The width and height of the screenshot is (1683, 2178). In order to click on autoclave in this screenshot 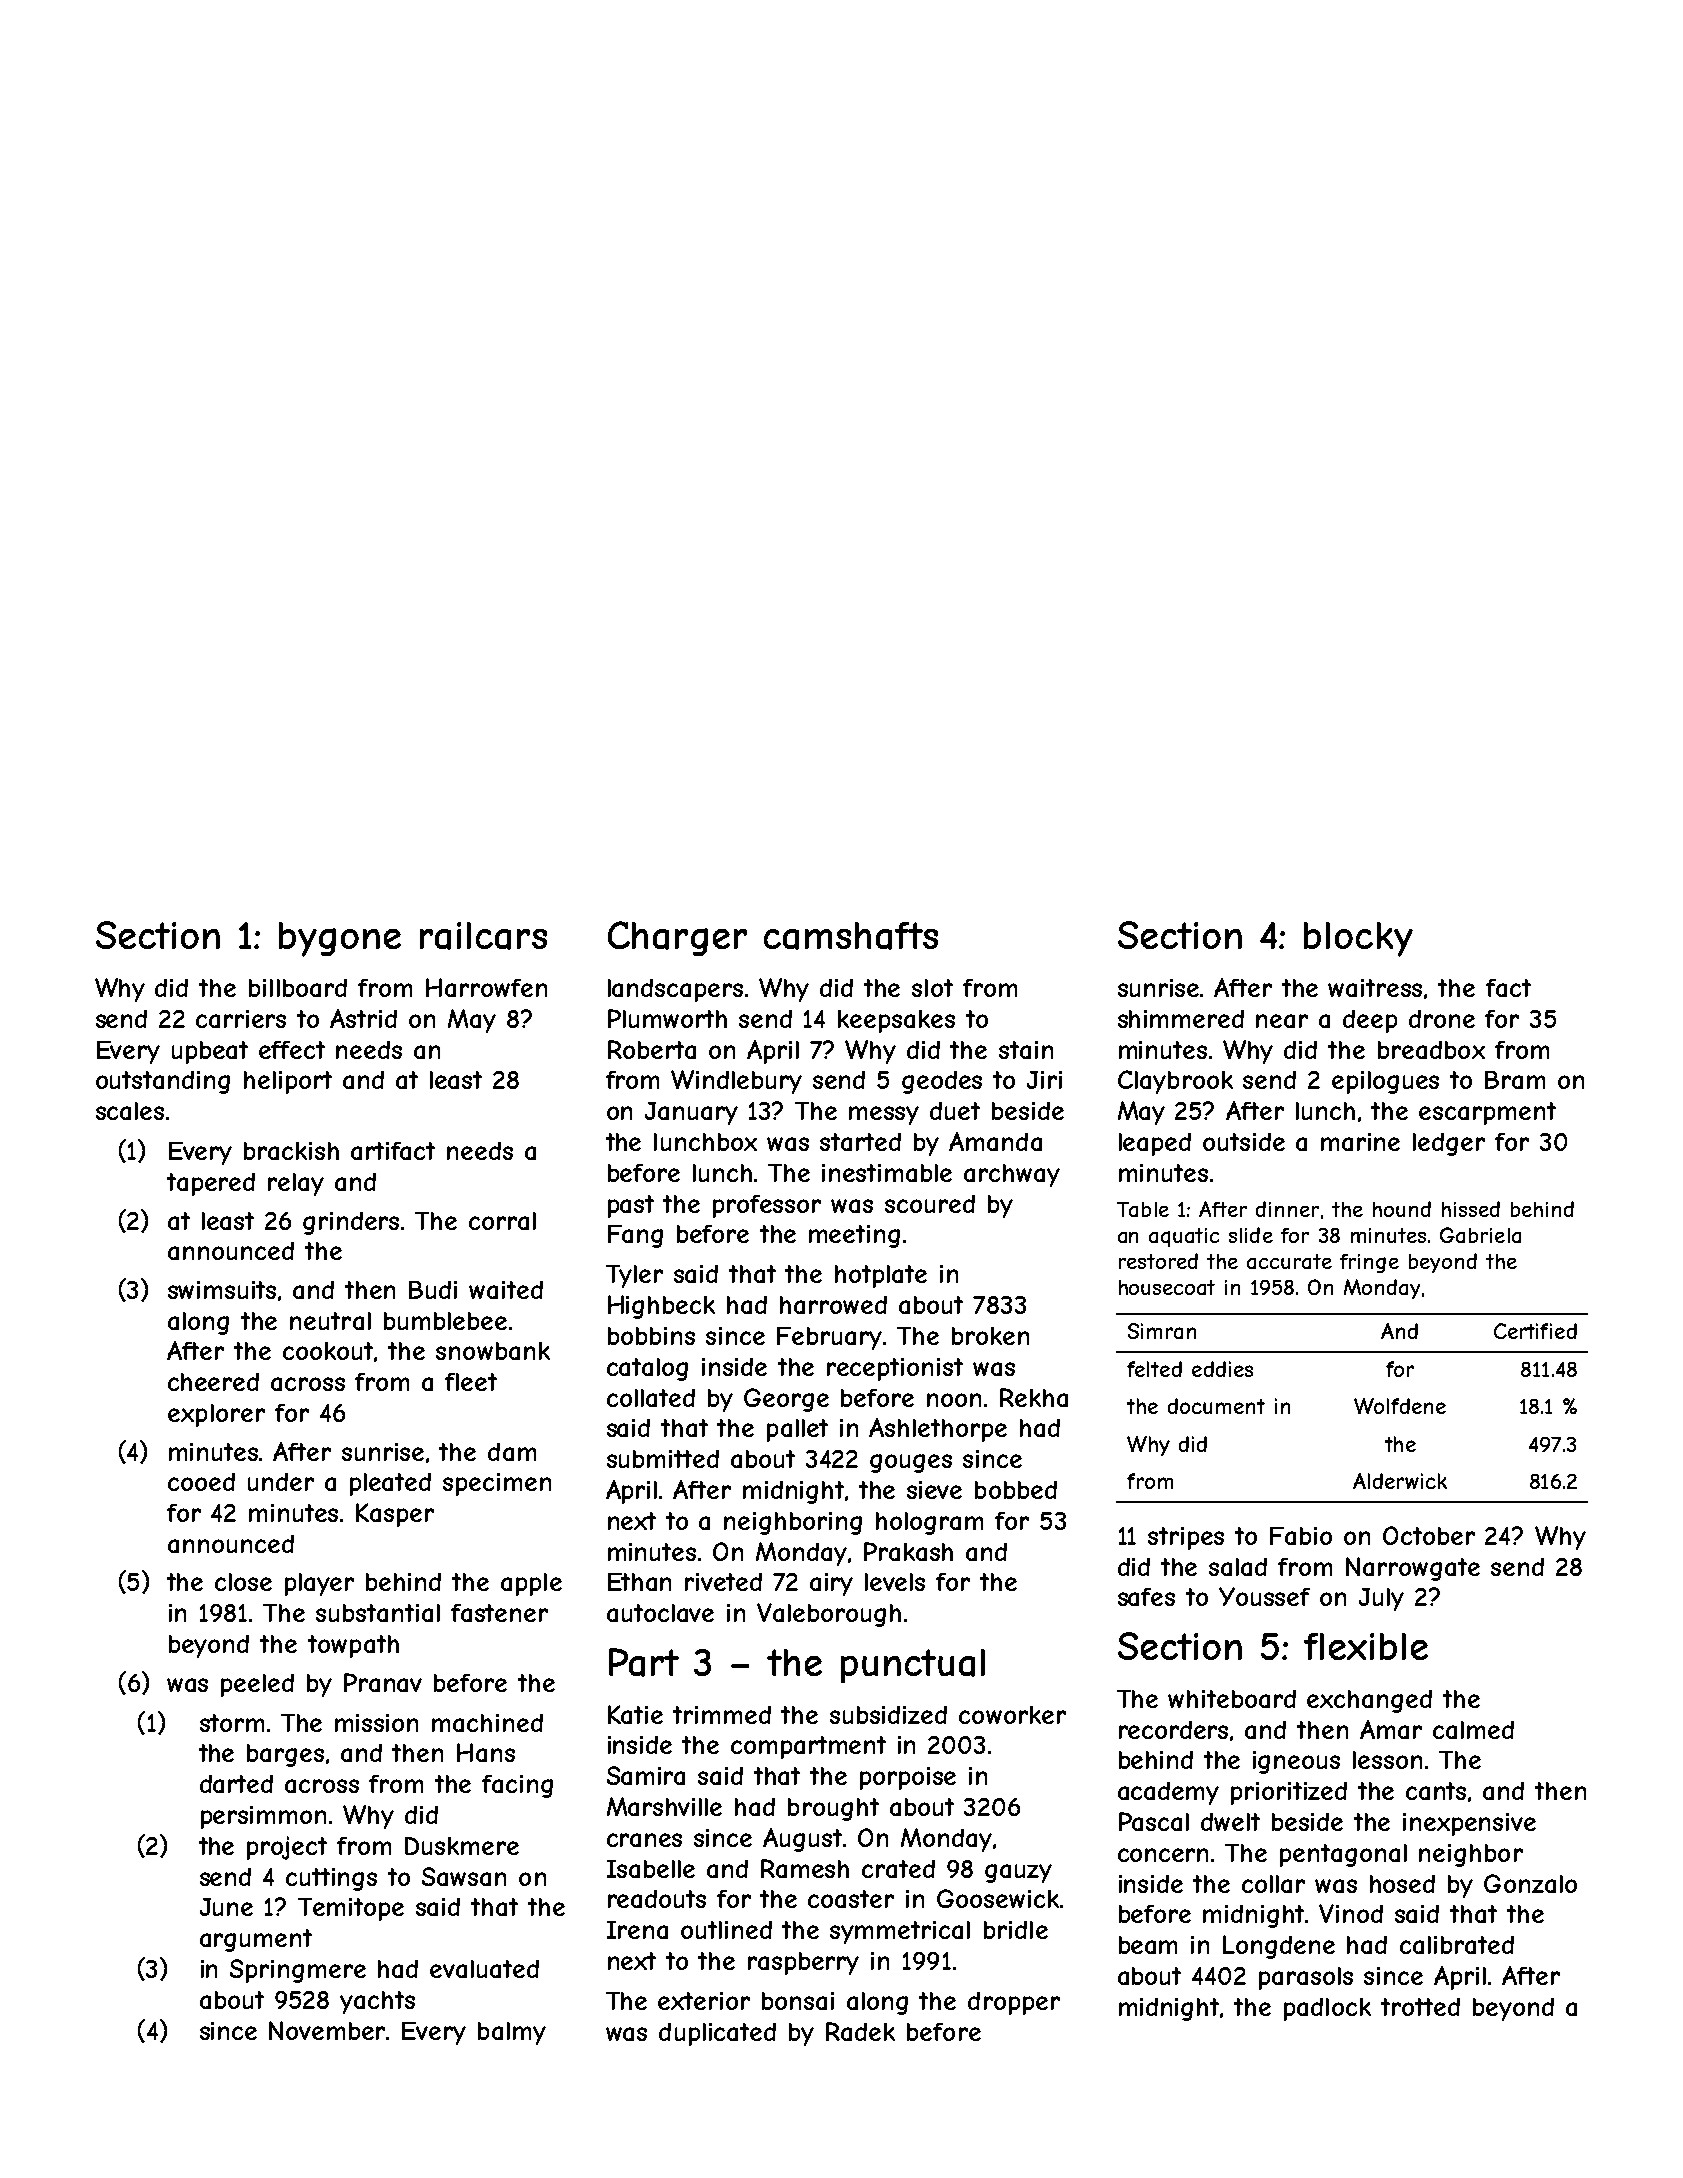, I will do `click(660, 1613)`.
